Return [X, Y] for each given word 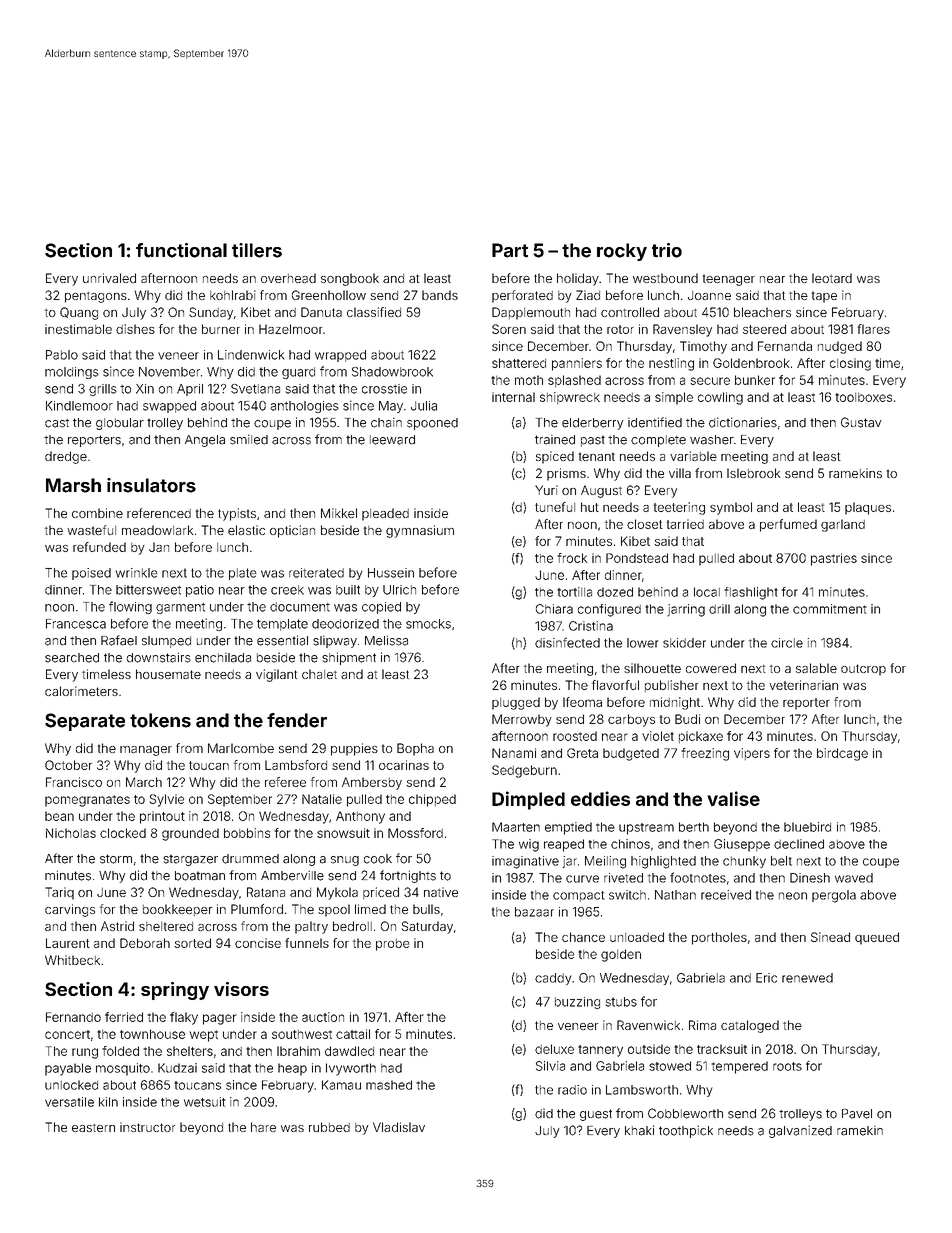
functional [181, 250]
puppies [354, 749]
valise [733, 798]
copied [381, 608]
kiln [108, 1102]
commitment [830, 609]
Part [510, 250]
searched [72, 658]
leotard [832, 278]
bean [59, 816]
